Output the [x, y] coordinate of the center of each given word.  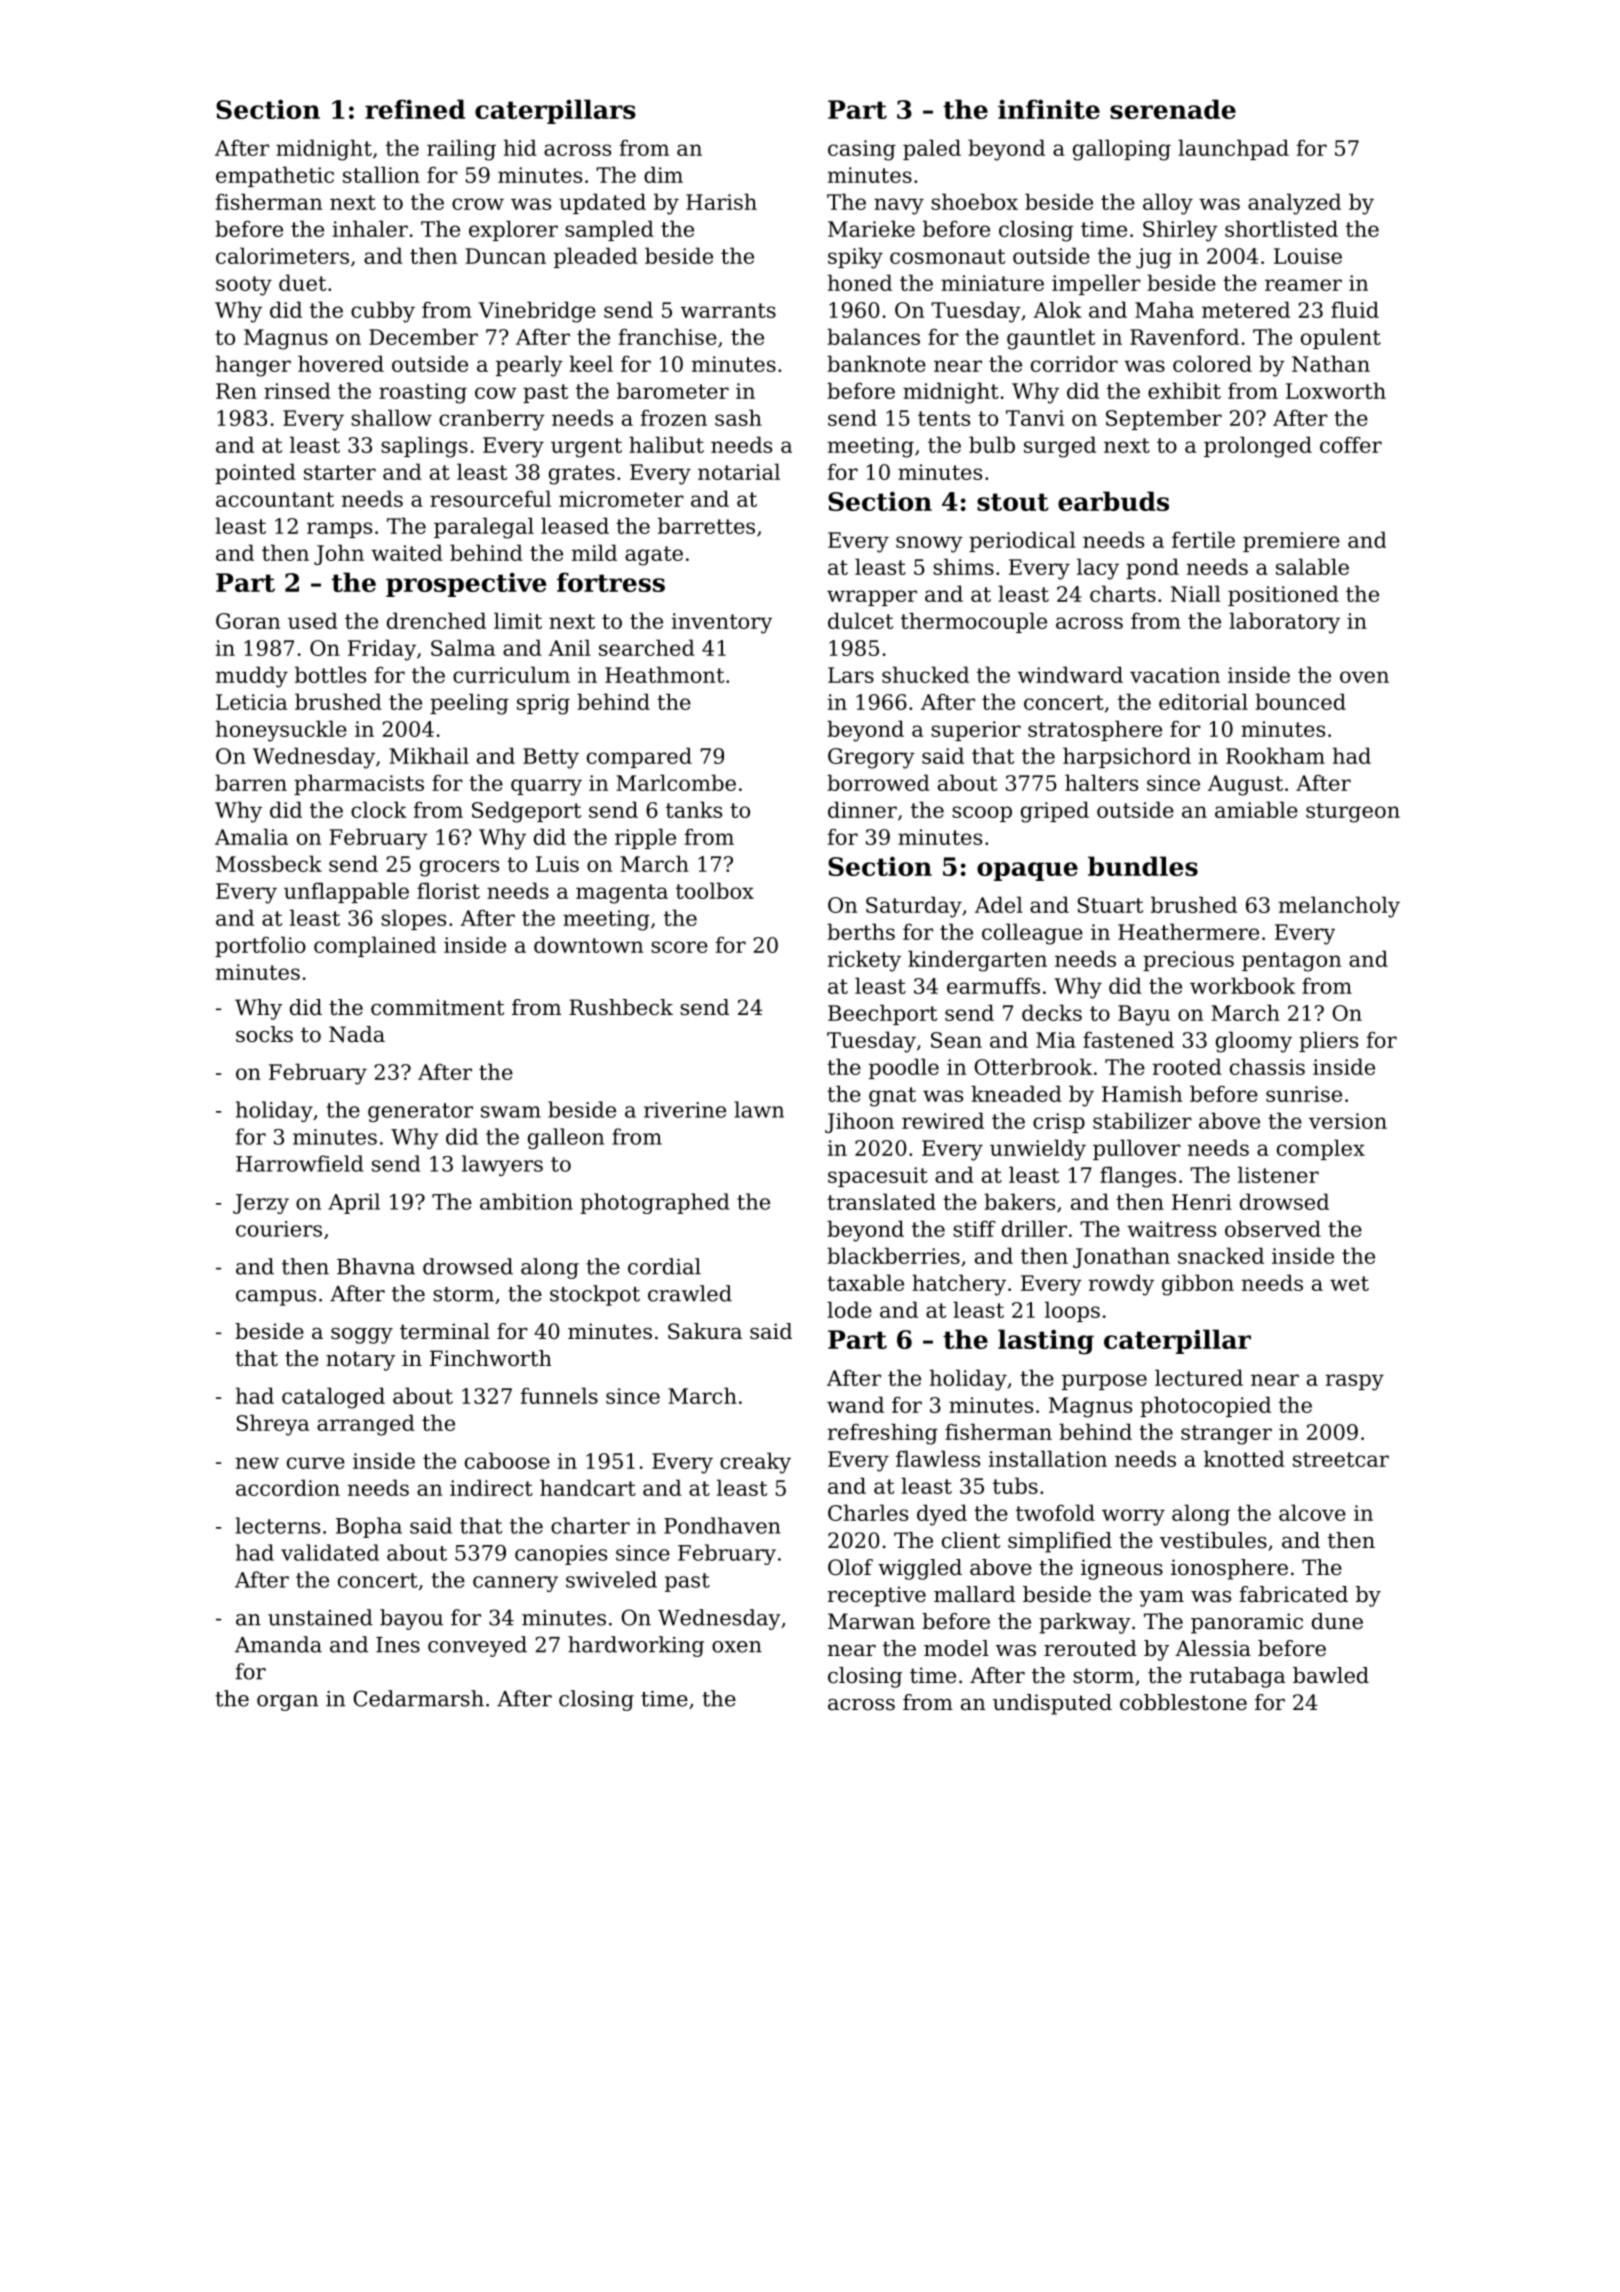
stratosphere [1095, 730]
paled [932, 149]
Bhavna [376, 1266]
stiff [974, 1229]
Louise [1308, 256]
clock [379, 809]
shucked [925, 674]
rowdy [1121, 1285]
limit [518, 620]
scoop [982, 814]
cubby [383, 312]
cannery [515, 1584]
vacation [1175, 675]
